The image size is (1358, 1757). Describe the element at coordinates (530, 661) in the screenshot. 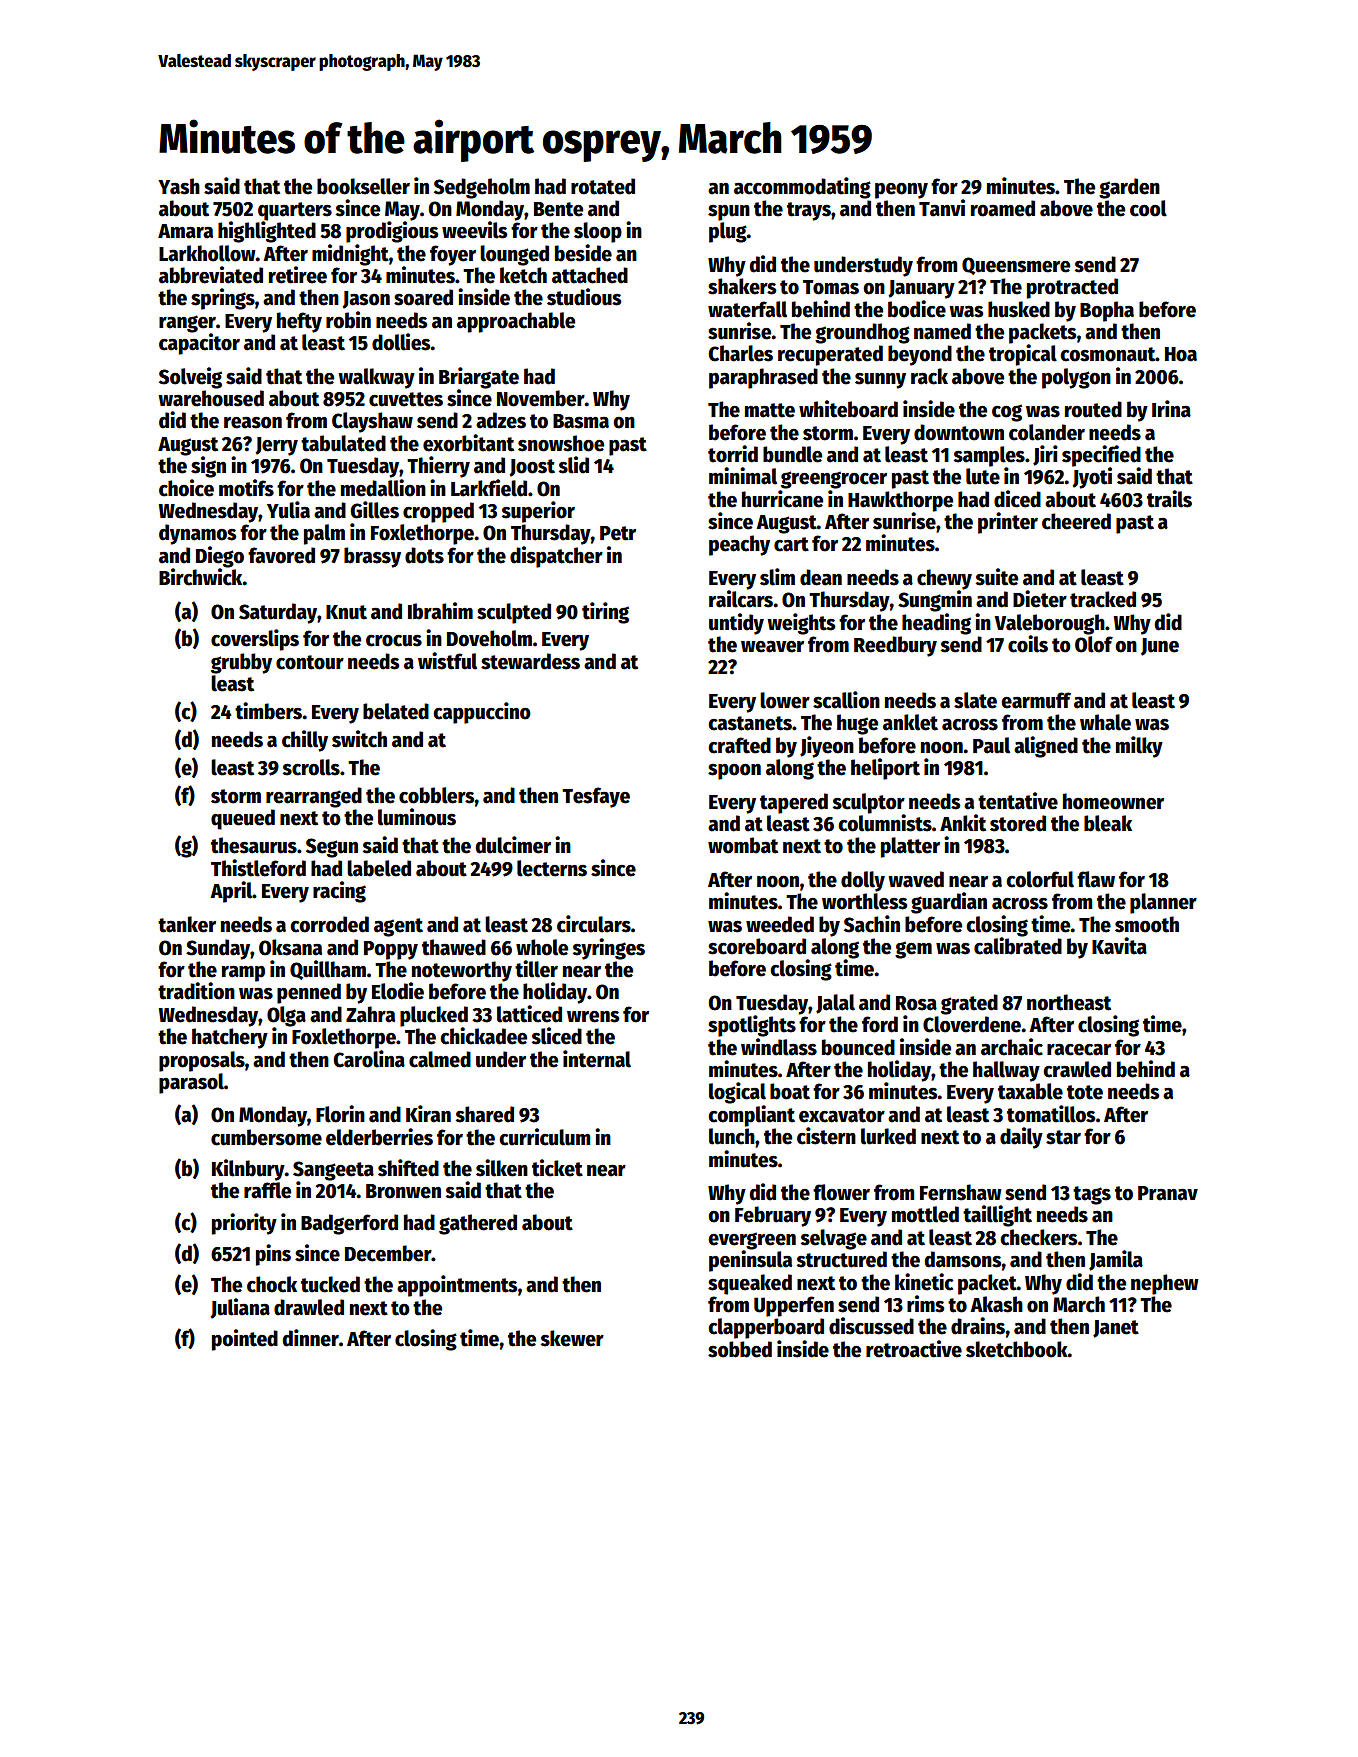

I see `stewardess` at that location.
